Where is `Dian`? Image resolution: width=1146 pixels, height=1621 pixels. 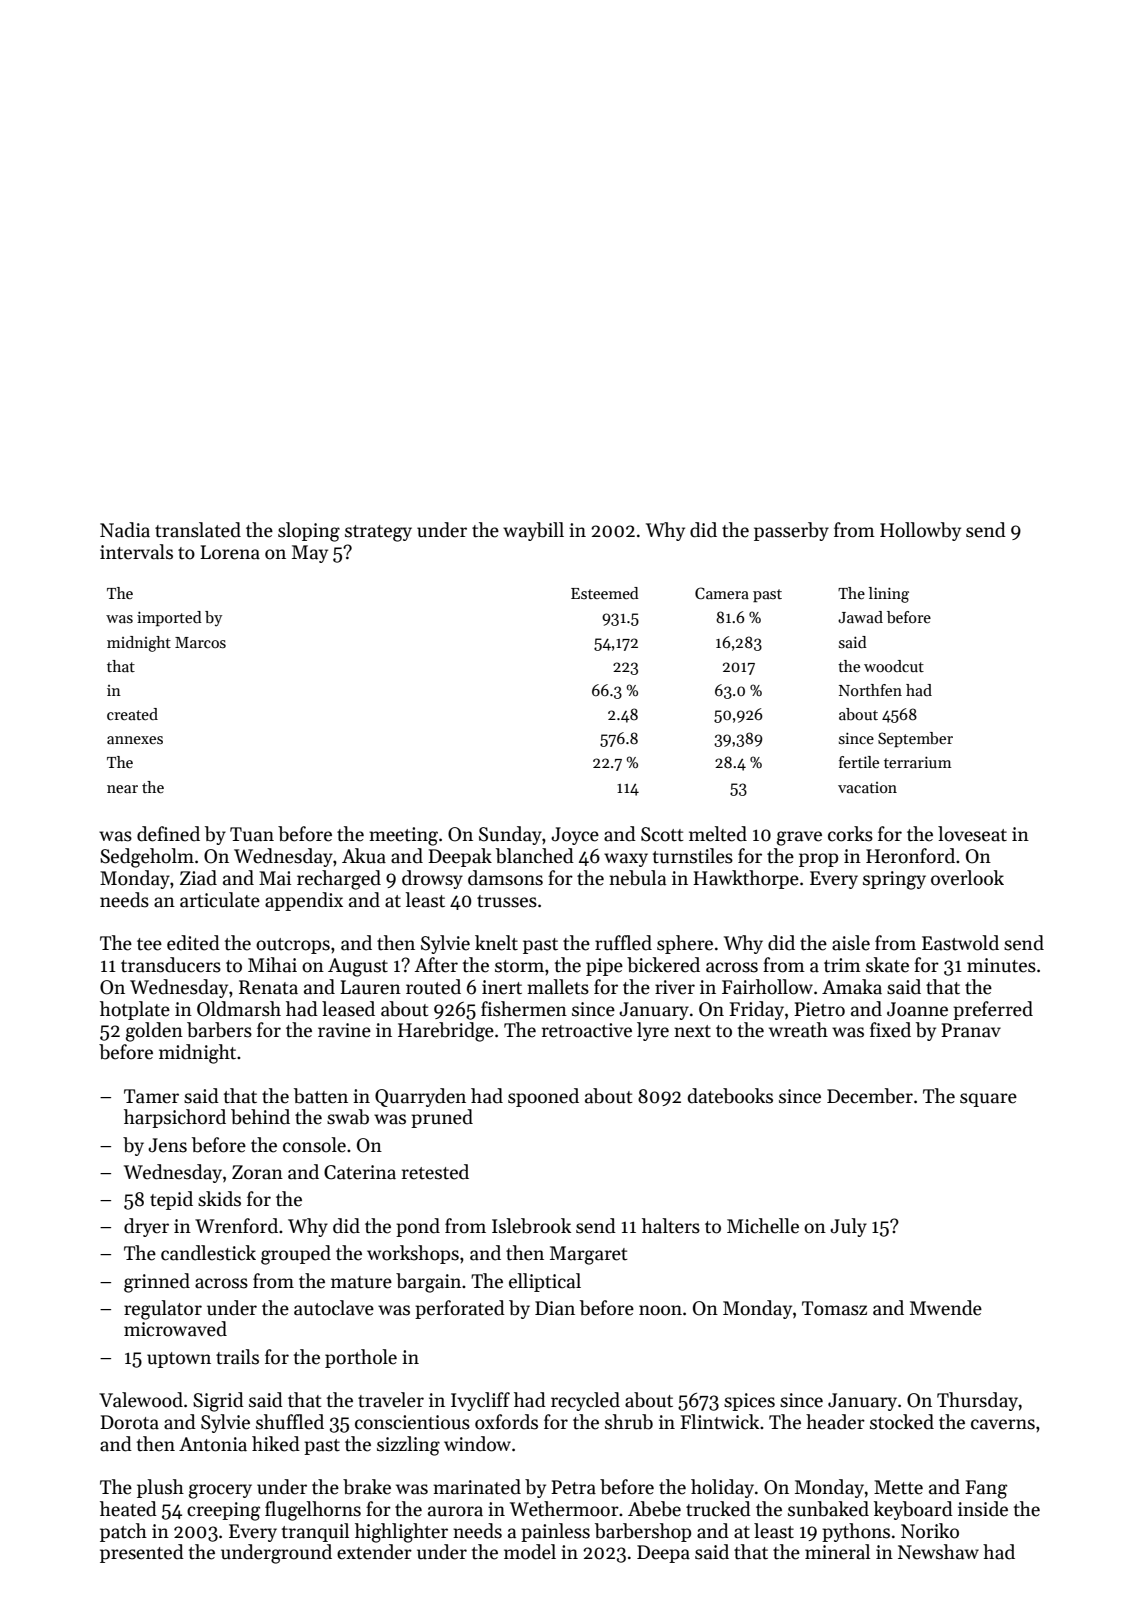 Dian is located at coordinates (555, 1308).
